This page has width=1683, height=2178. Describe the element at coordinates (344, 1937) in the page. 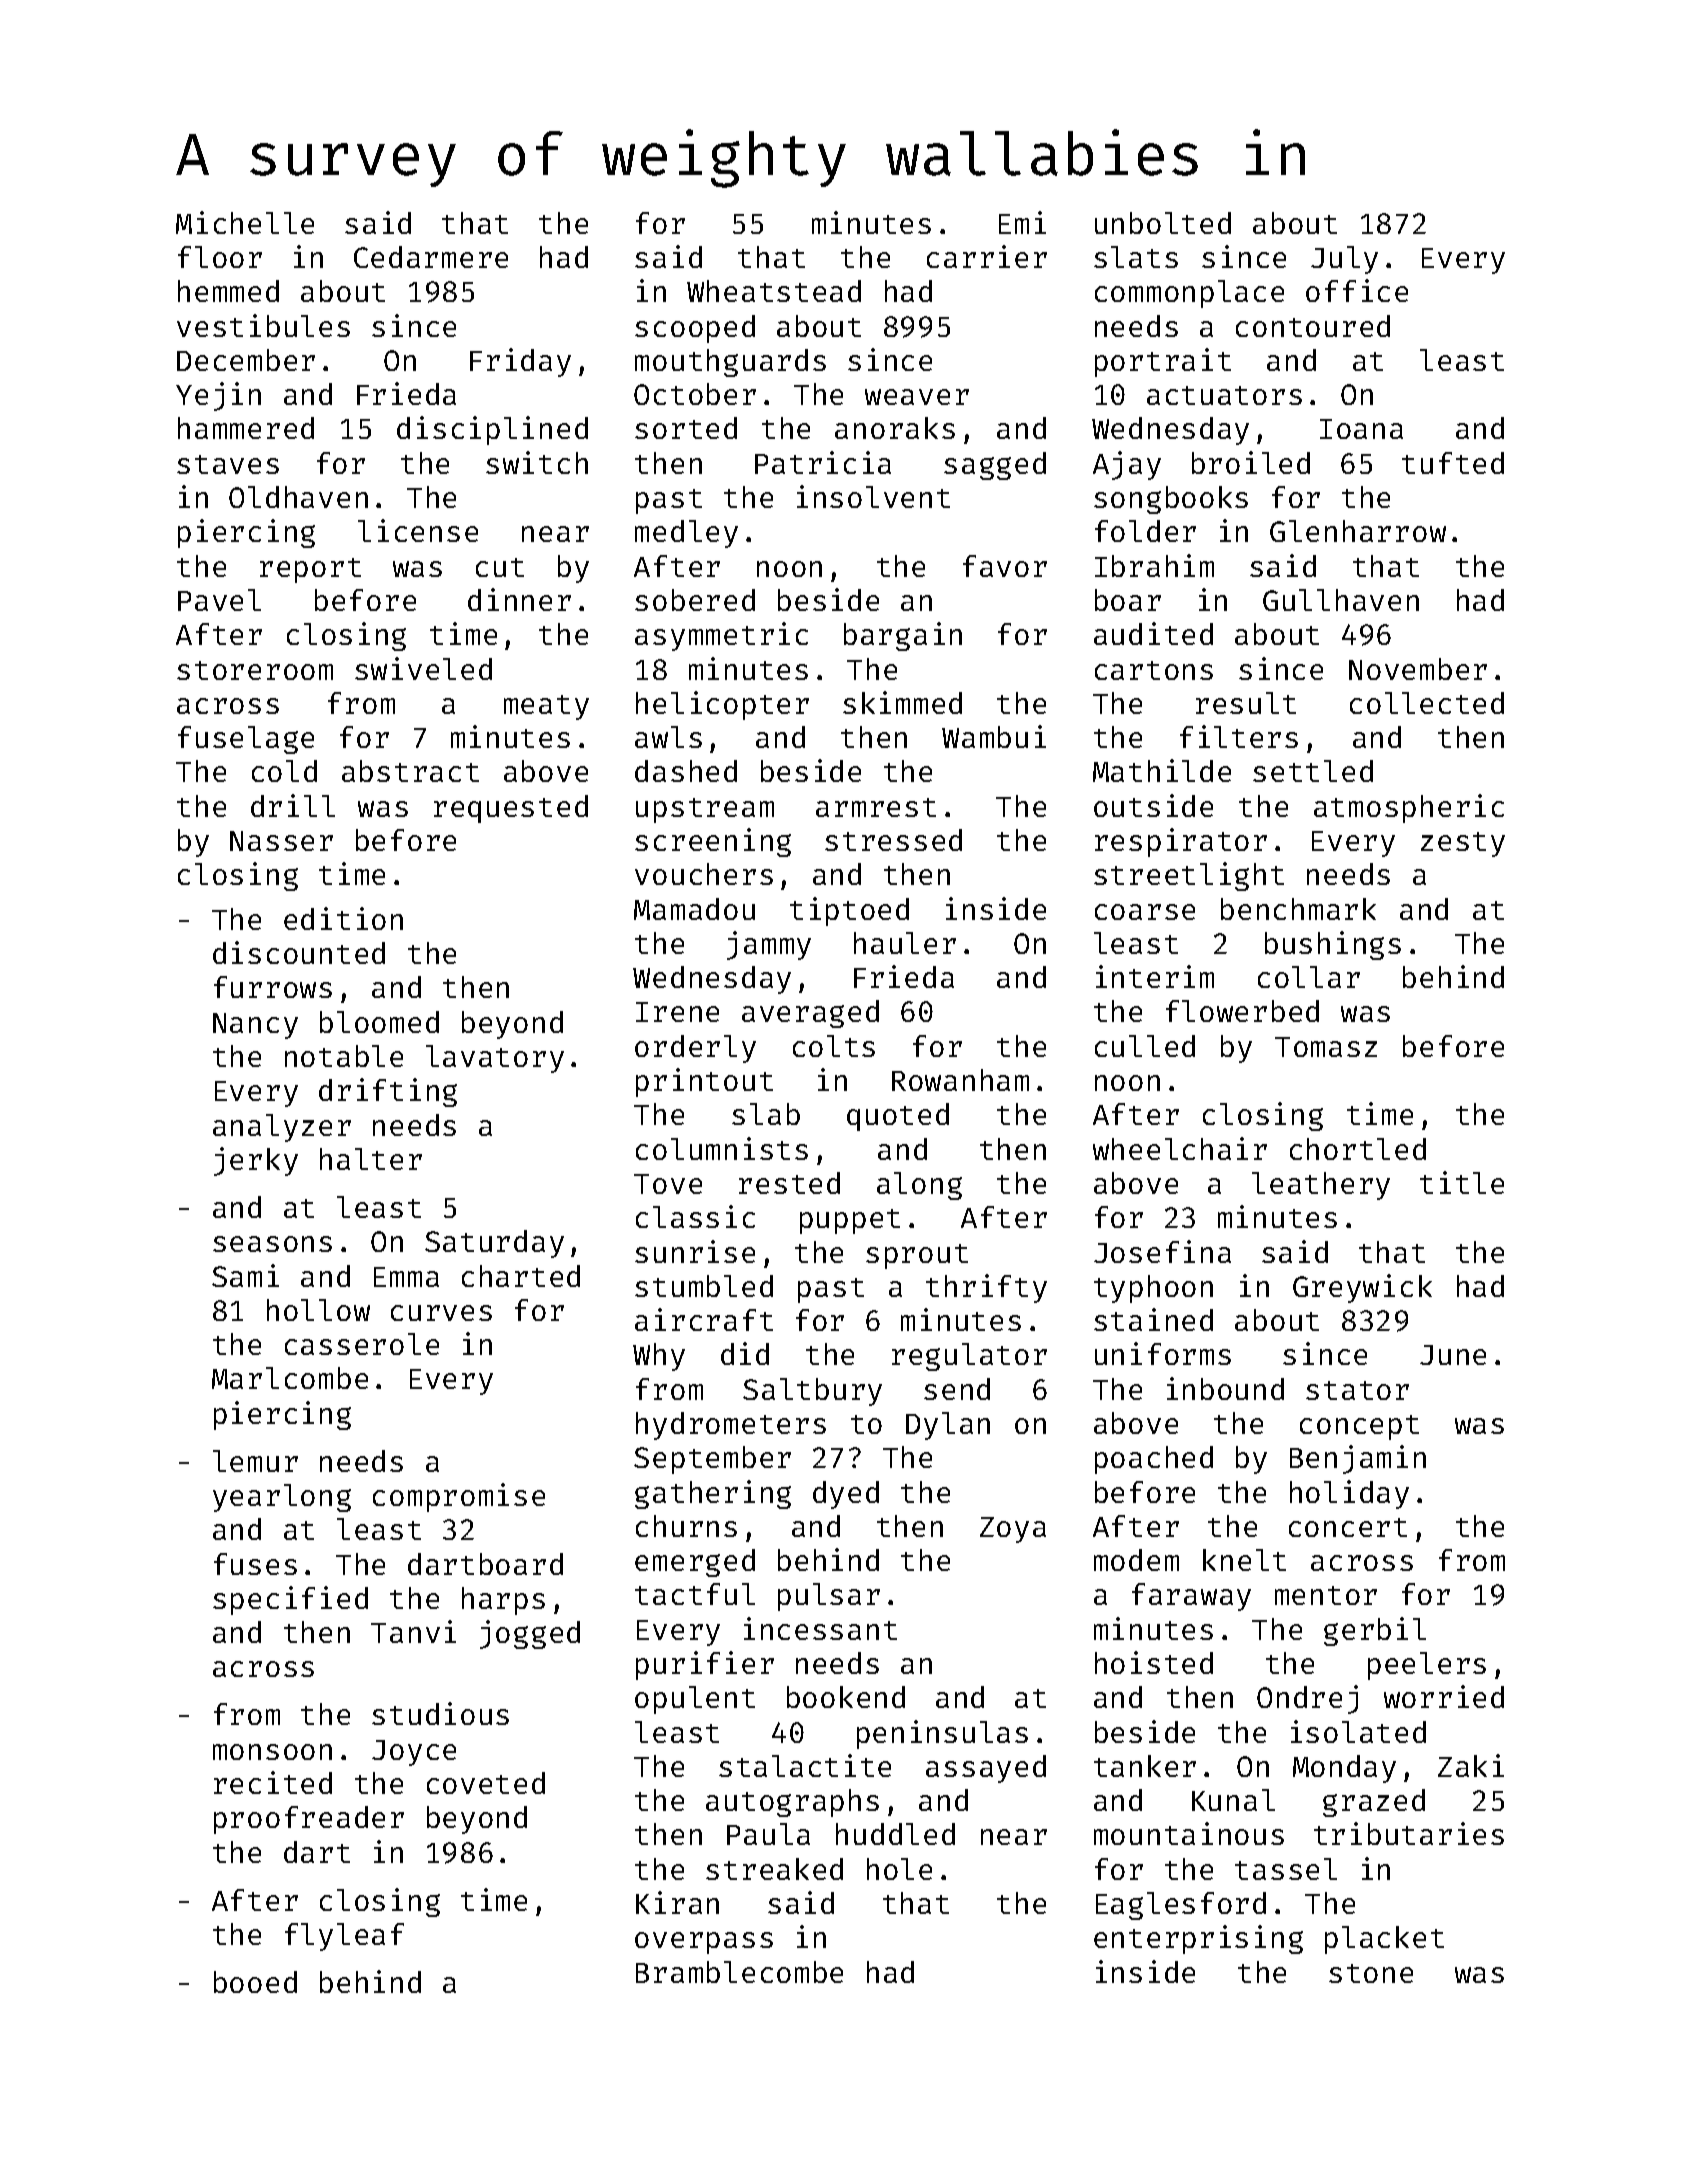

I see `flyleaf` at that location.
